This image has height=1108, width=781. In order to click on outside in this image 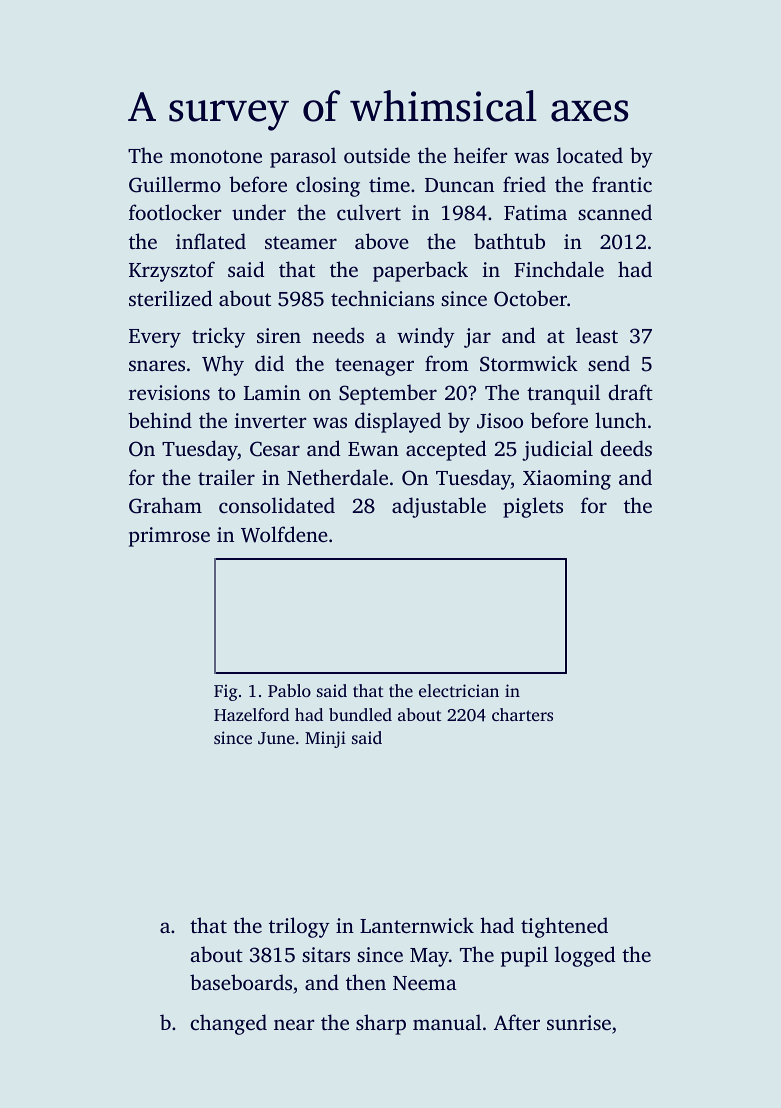, I will do `click(377, 155)`.
